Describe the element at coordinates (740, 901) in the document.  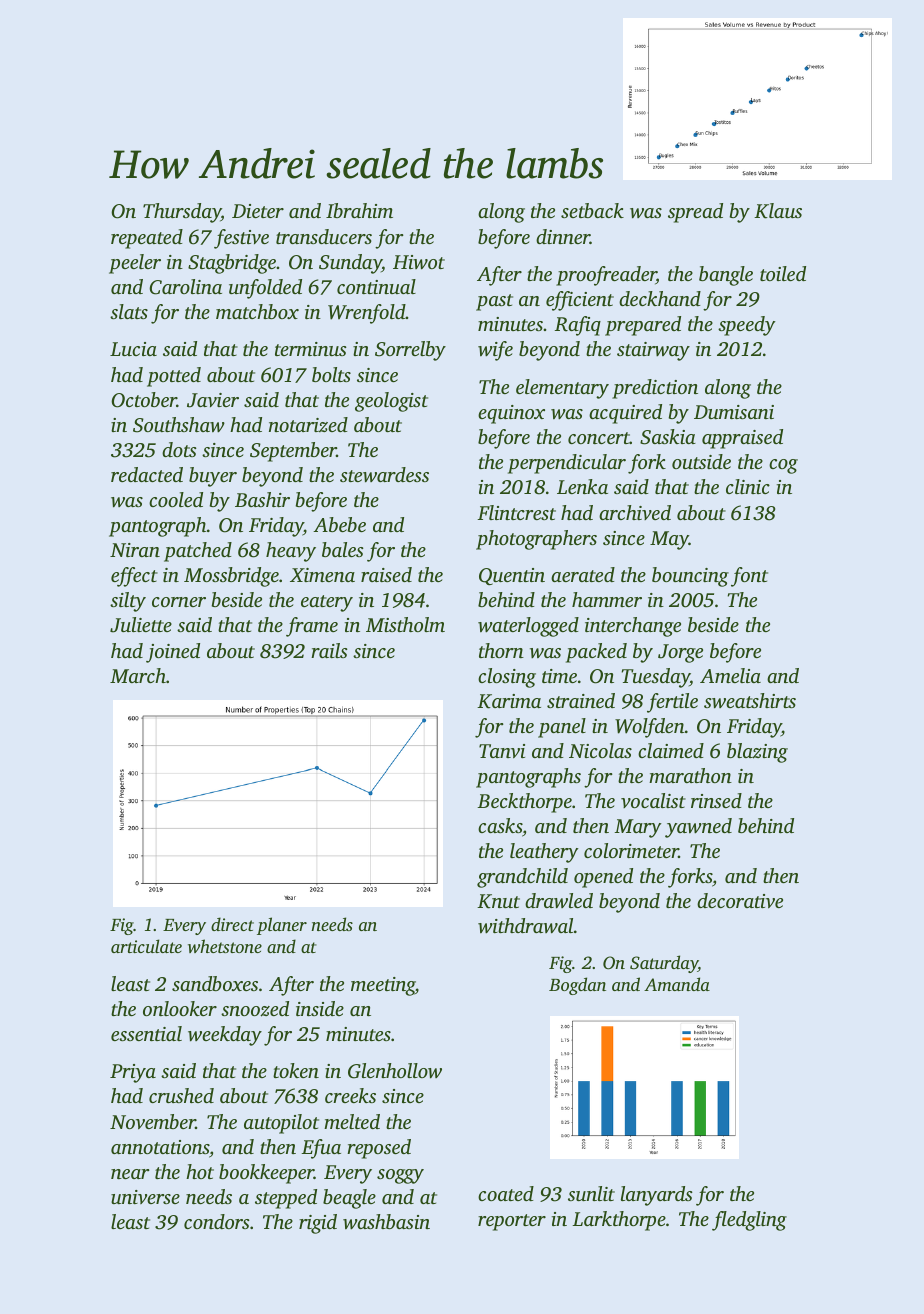
I see `decorative` at that location.
